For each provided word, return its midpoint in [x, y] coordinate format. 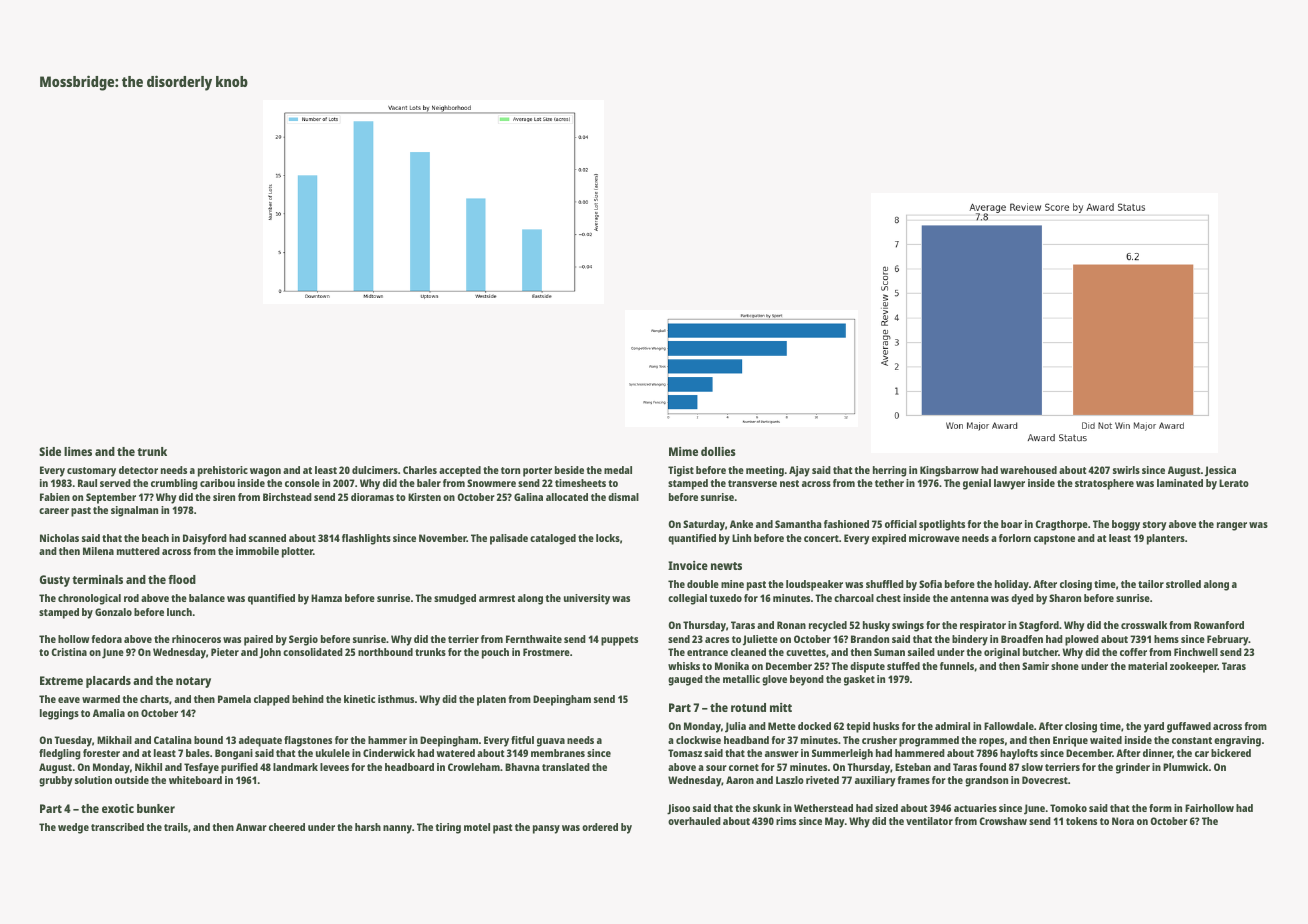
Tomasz [685, 753]
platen [491, 700]
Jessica [1220, 471]
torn [510, 470]
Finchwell [1196, 652]
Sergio [303, 640]
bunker [156, 808]
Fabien [55, 497]
